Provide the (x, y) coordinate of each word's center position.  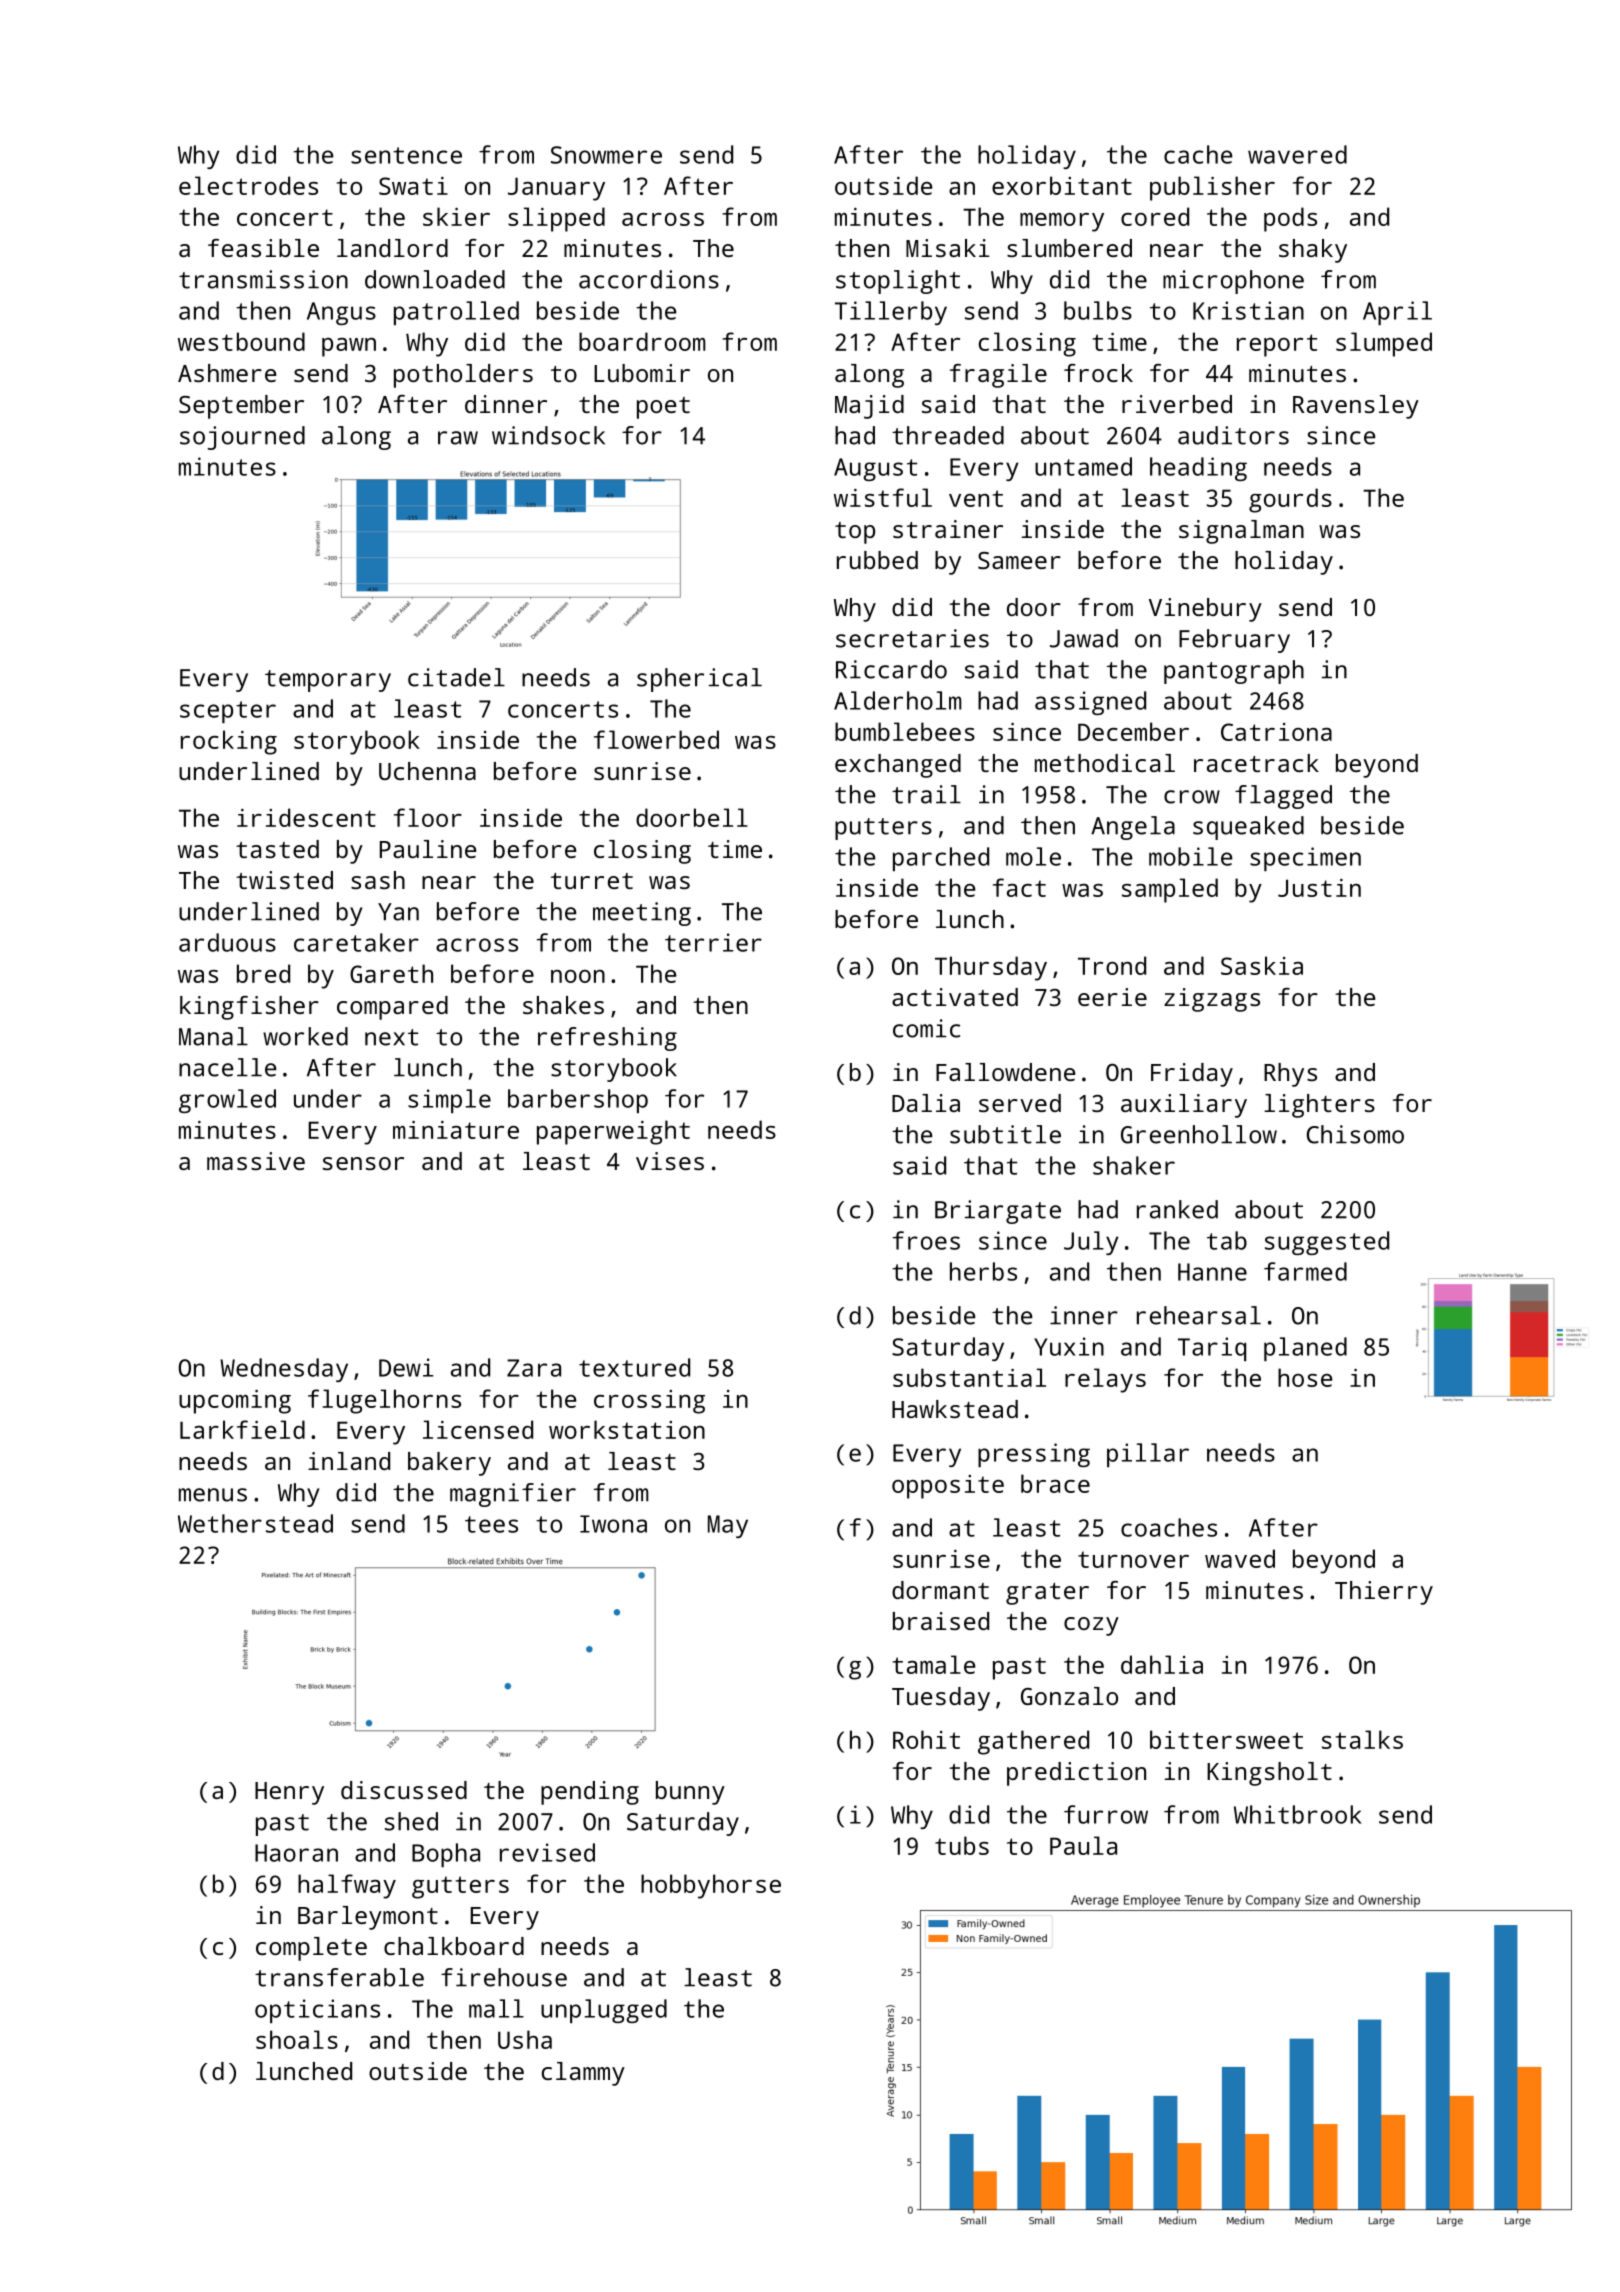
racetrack (1256, 763)
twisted (284, 880)
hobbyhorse (711, 1886)
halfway (347, 1886)
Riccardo (891, 669)
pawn (349, 347)
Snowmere (606, 155)
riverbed (1177, 404)
